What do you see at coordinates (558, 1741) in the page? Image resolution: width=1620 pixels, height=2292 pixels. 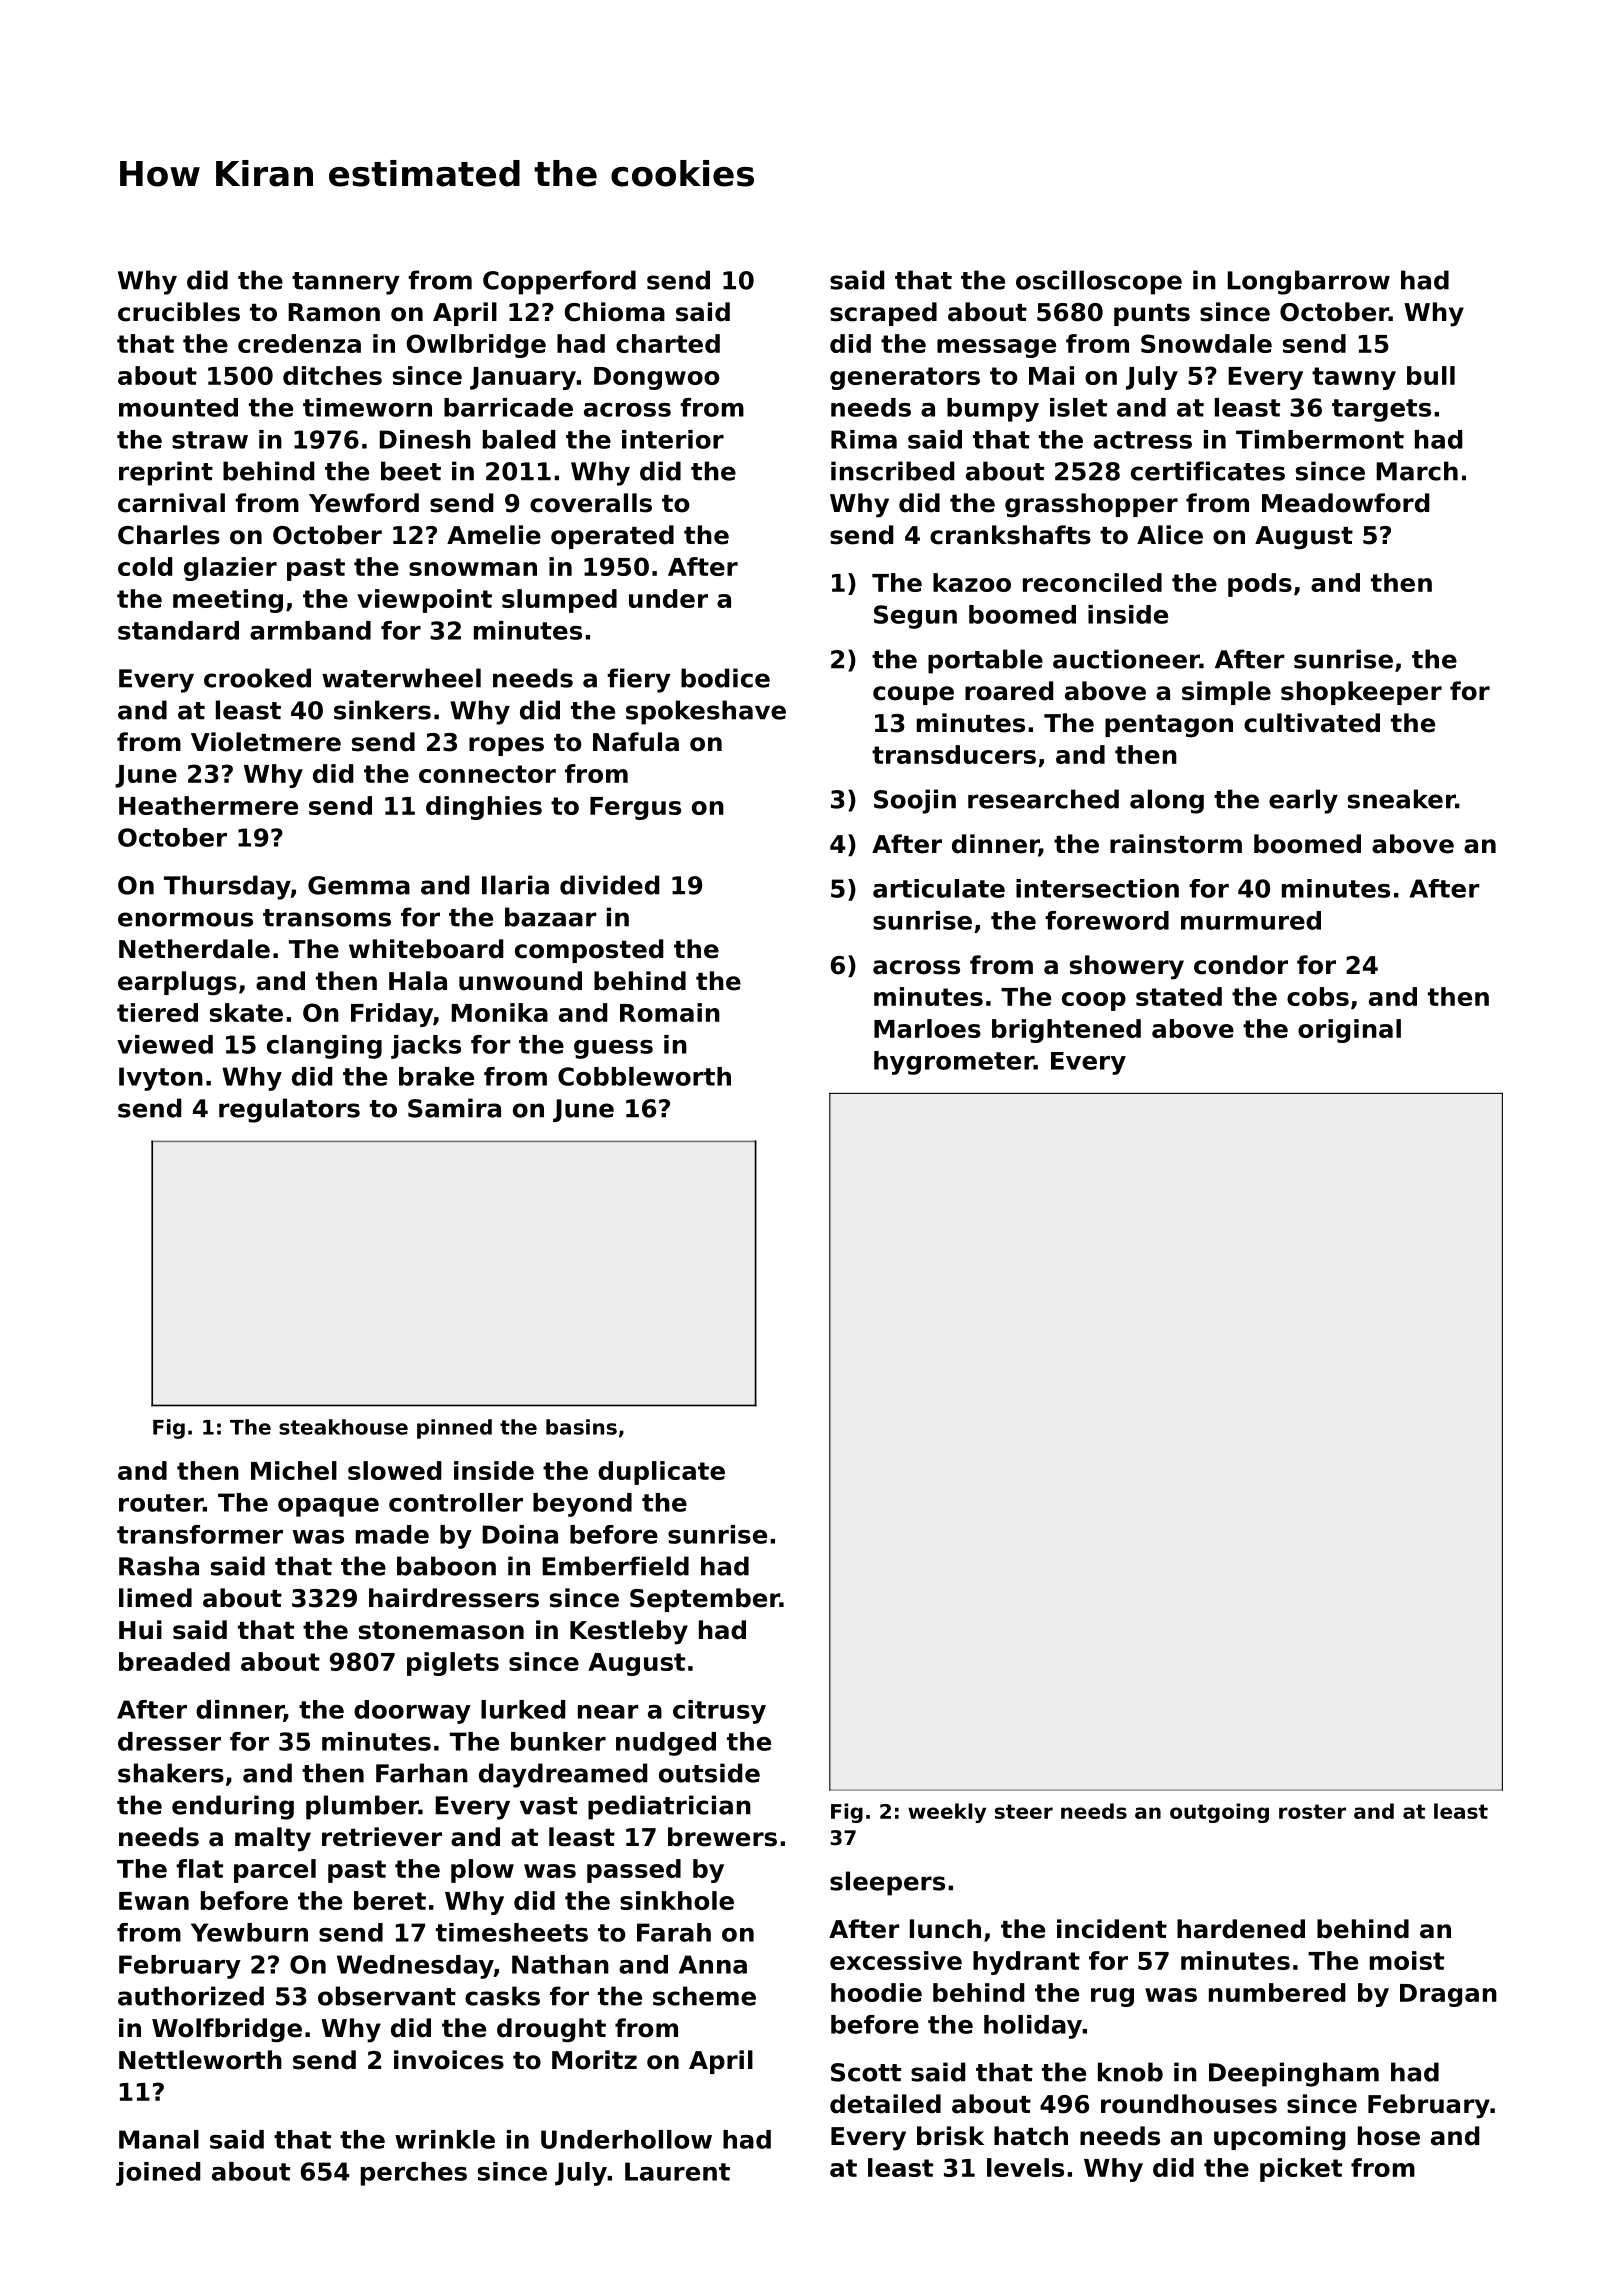 I see `bunker` at bounding box center [558, 1741].
